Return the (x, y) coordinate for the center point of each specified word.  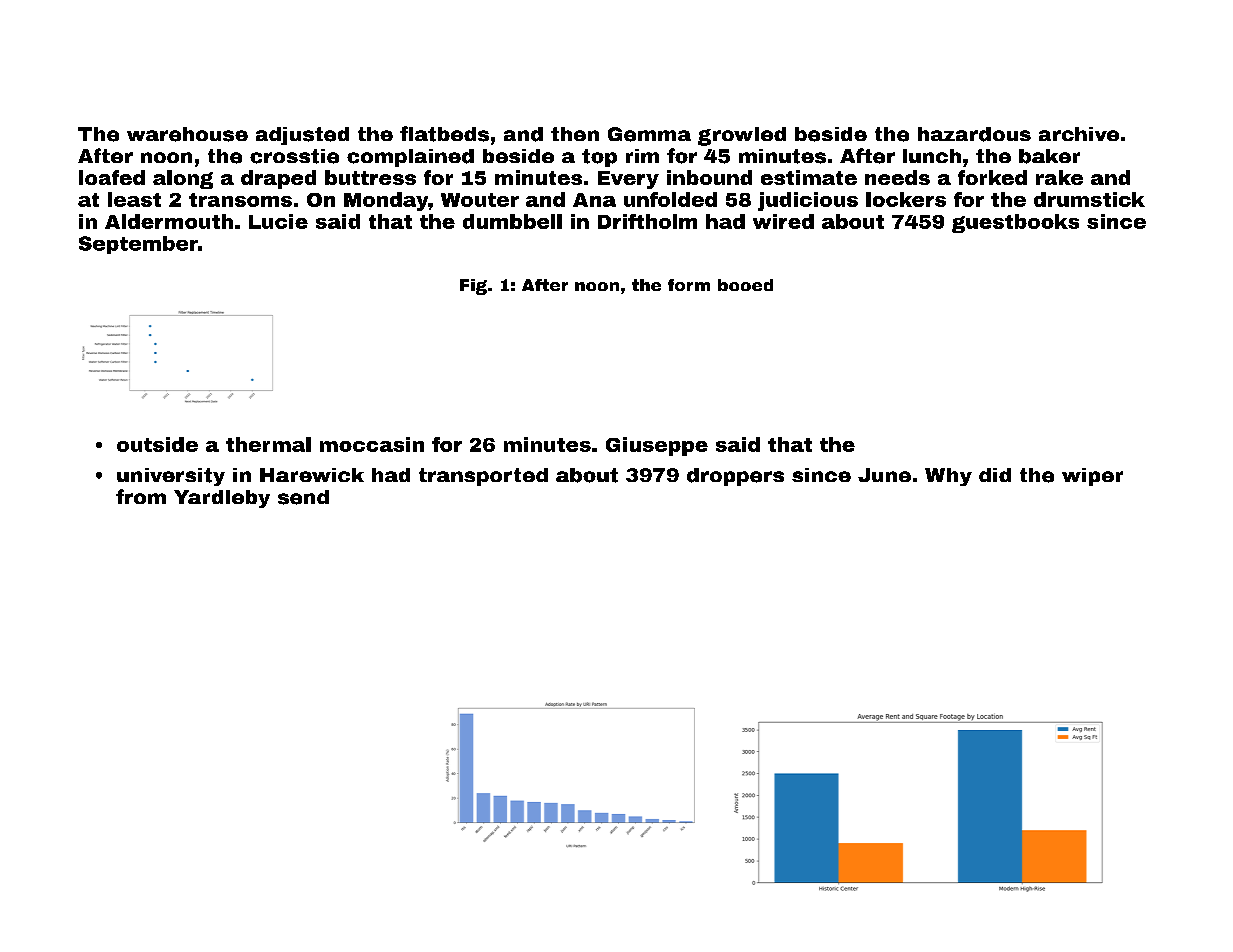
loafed (112, 177)
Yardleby (222, 499)
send (303, 497)
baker (1049, 156)
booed (745, 285)
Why (948, 477)
